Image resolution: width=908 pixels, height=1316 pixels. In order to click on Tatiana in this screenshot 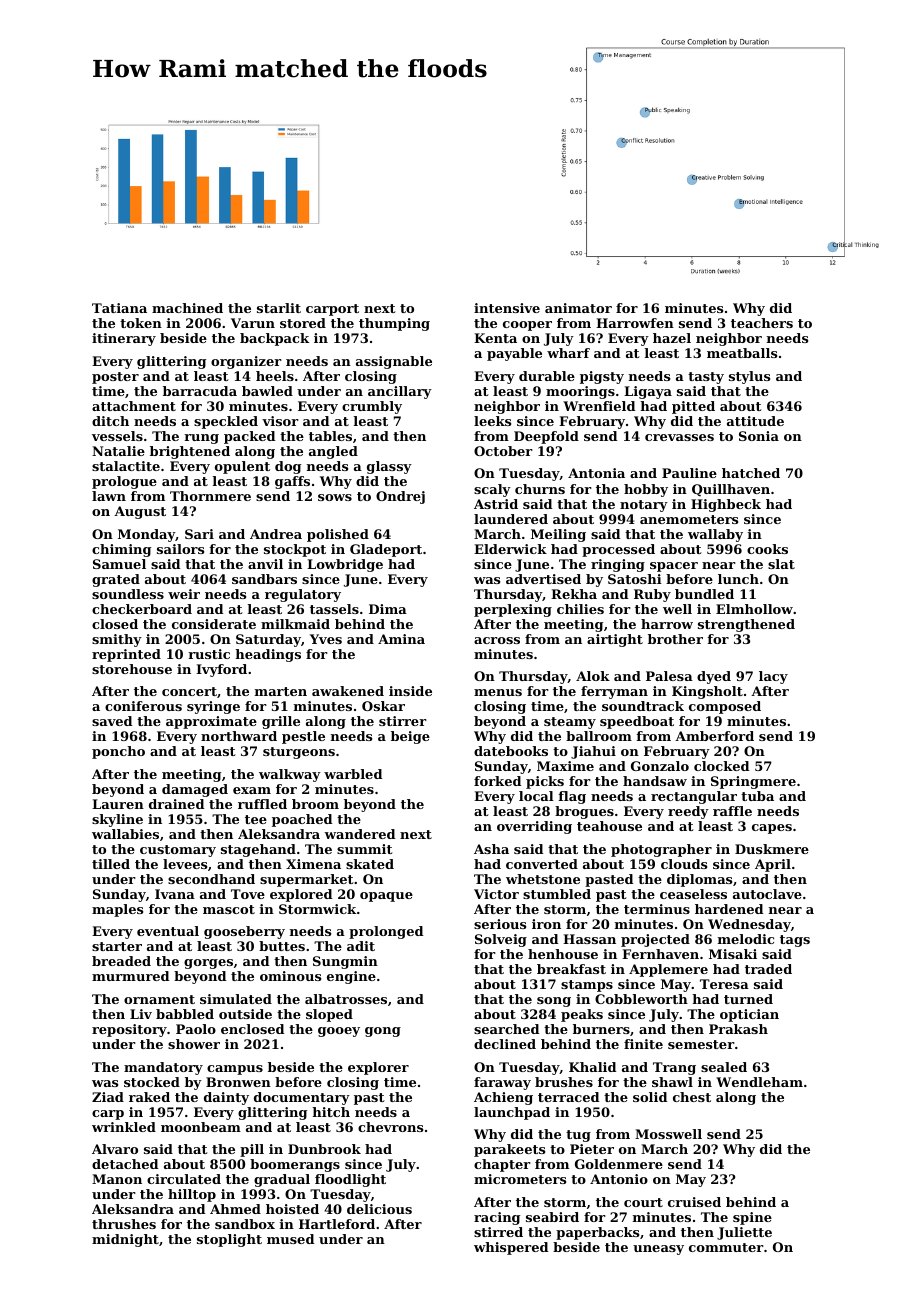, I will do `click(119, 308)`.
